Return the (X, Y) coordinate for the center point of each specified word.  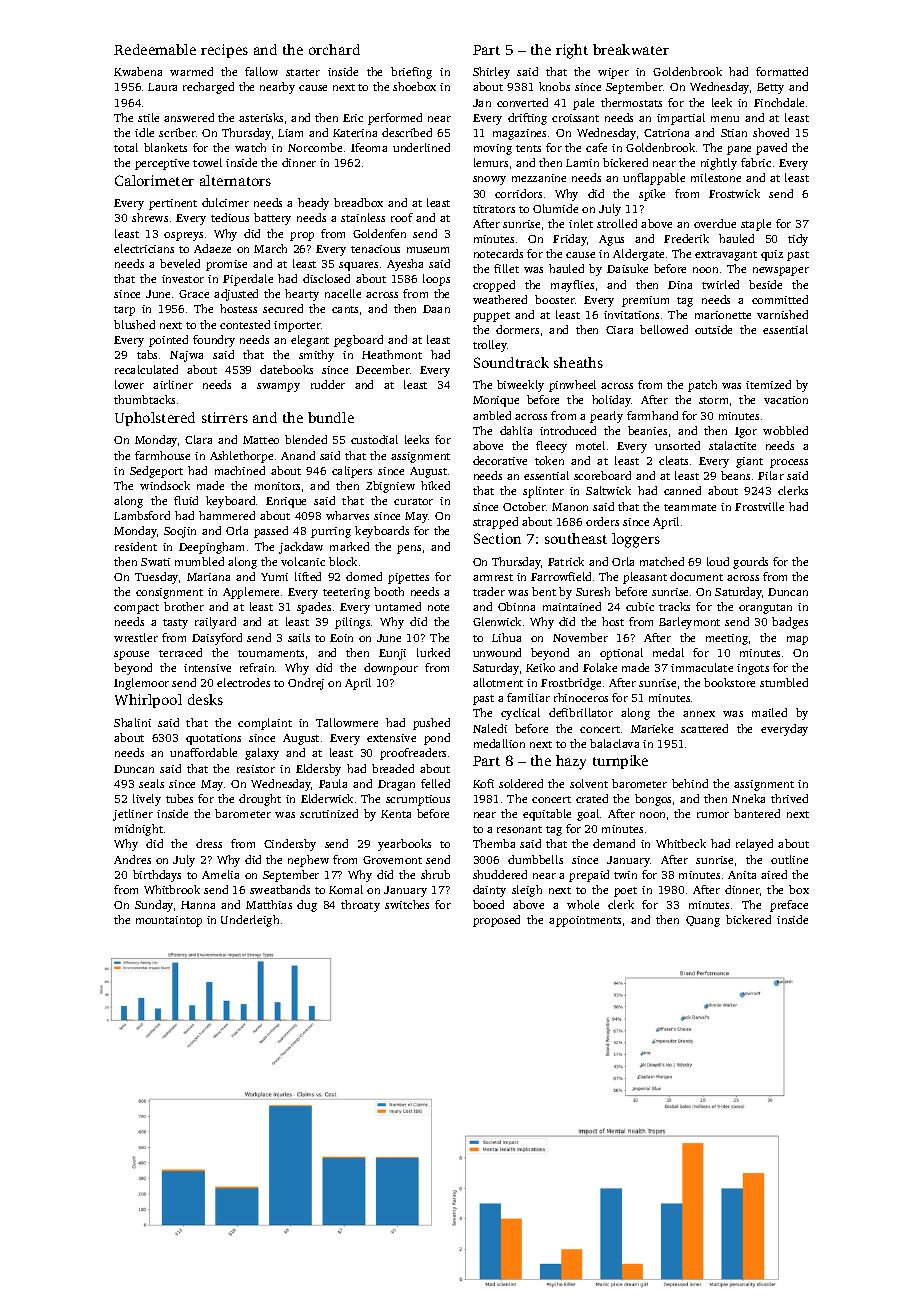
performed (395, 119)
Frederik (686, 238)
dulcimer (225, 202)
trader (489, 591)
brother (184, 606)
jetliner (133, 815)
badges (790, 623)
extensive (391, 738)
